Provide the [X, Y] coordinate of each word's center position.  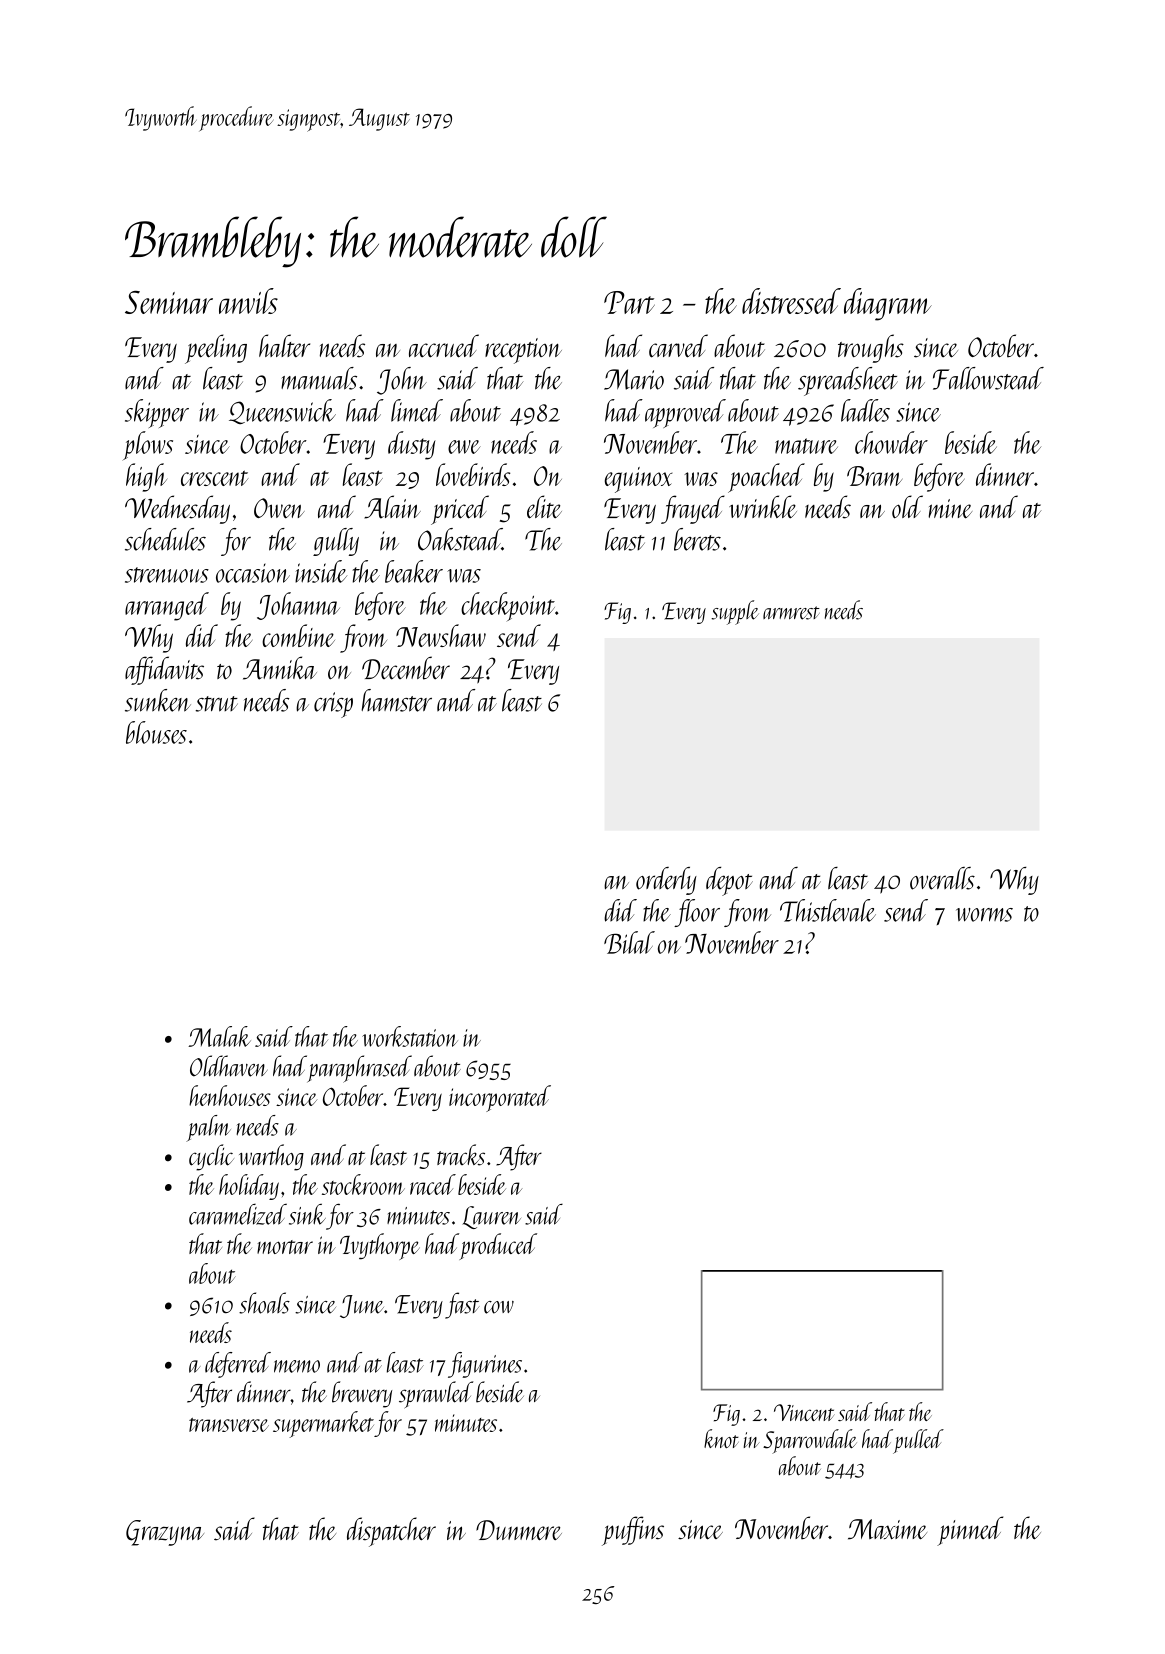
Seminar [169, 302]
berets [697, 539]
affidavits [164, 670]
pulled [918, 1441]
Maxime [887, 1529]
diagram [888, 304]
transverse [229, 1425]
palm [208, 1128]
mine [950, 509]
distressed [791, 301]
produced [498, 1246]
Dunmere [519, 1530]
